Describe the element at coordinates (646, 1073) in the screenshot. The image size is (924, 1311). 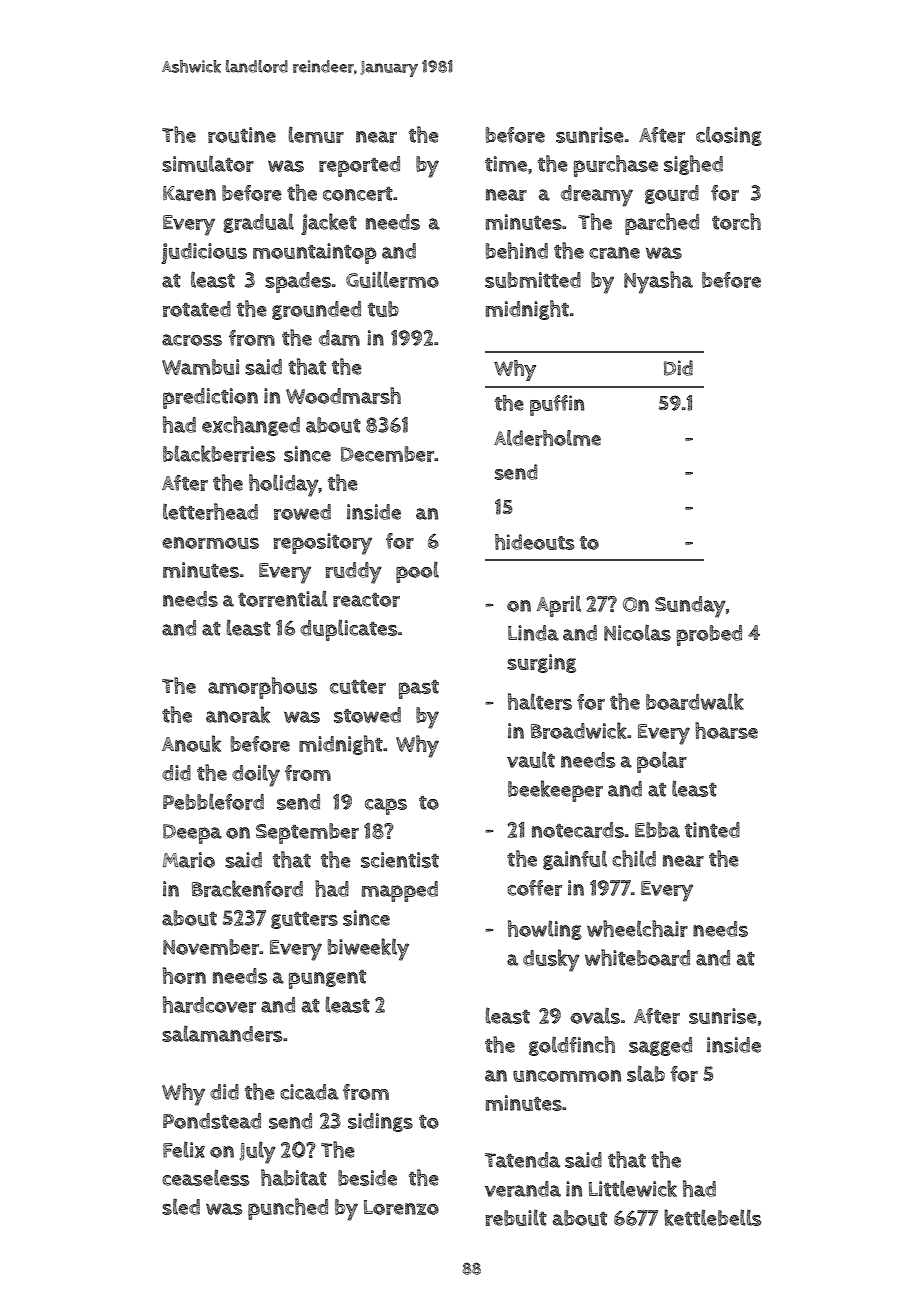
I see `slab` at that location.
